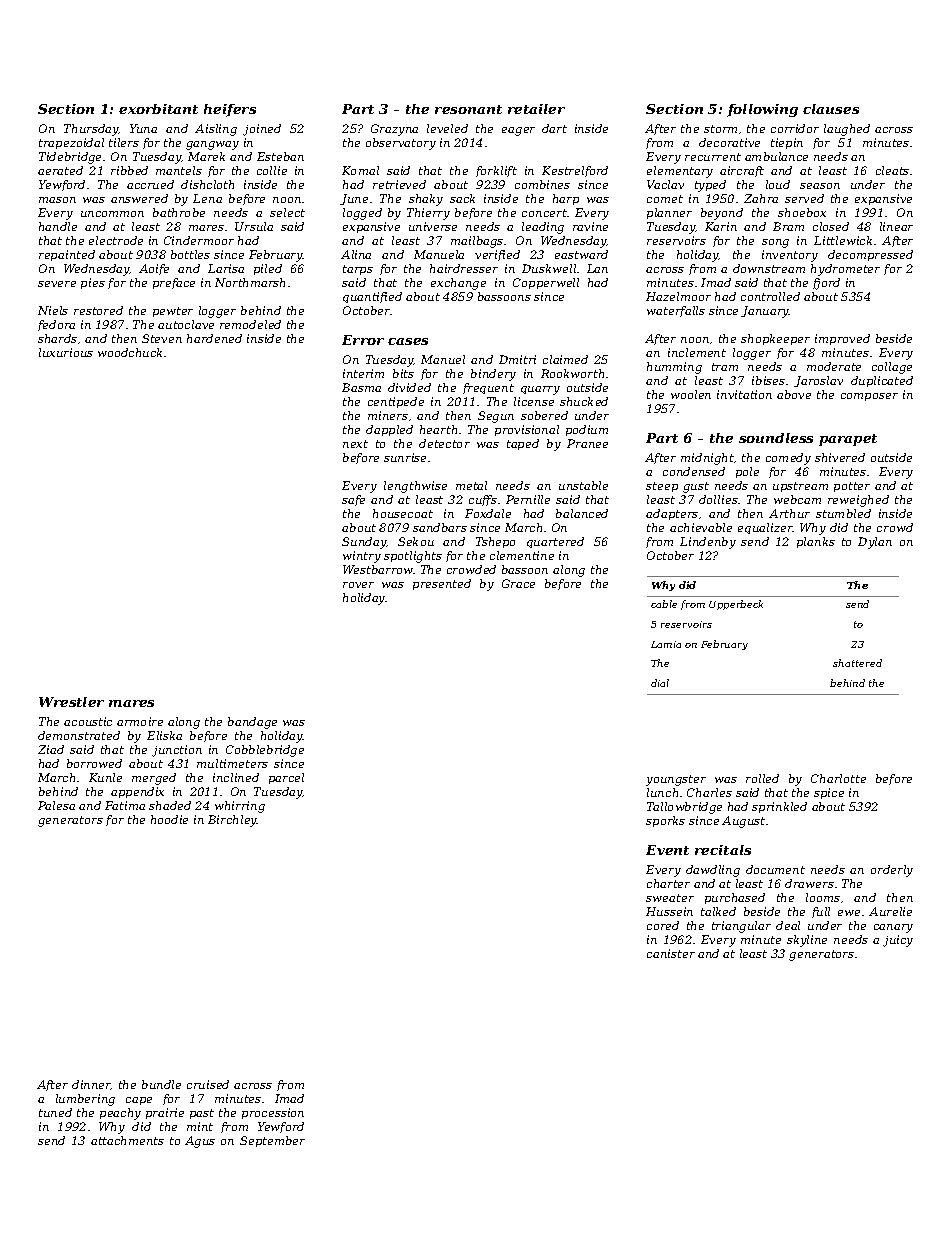  I want to click on collie, so click(272, 170).
